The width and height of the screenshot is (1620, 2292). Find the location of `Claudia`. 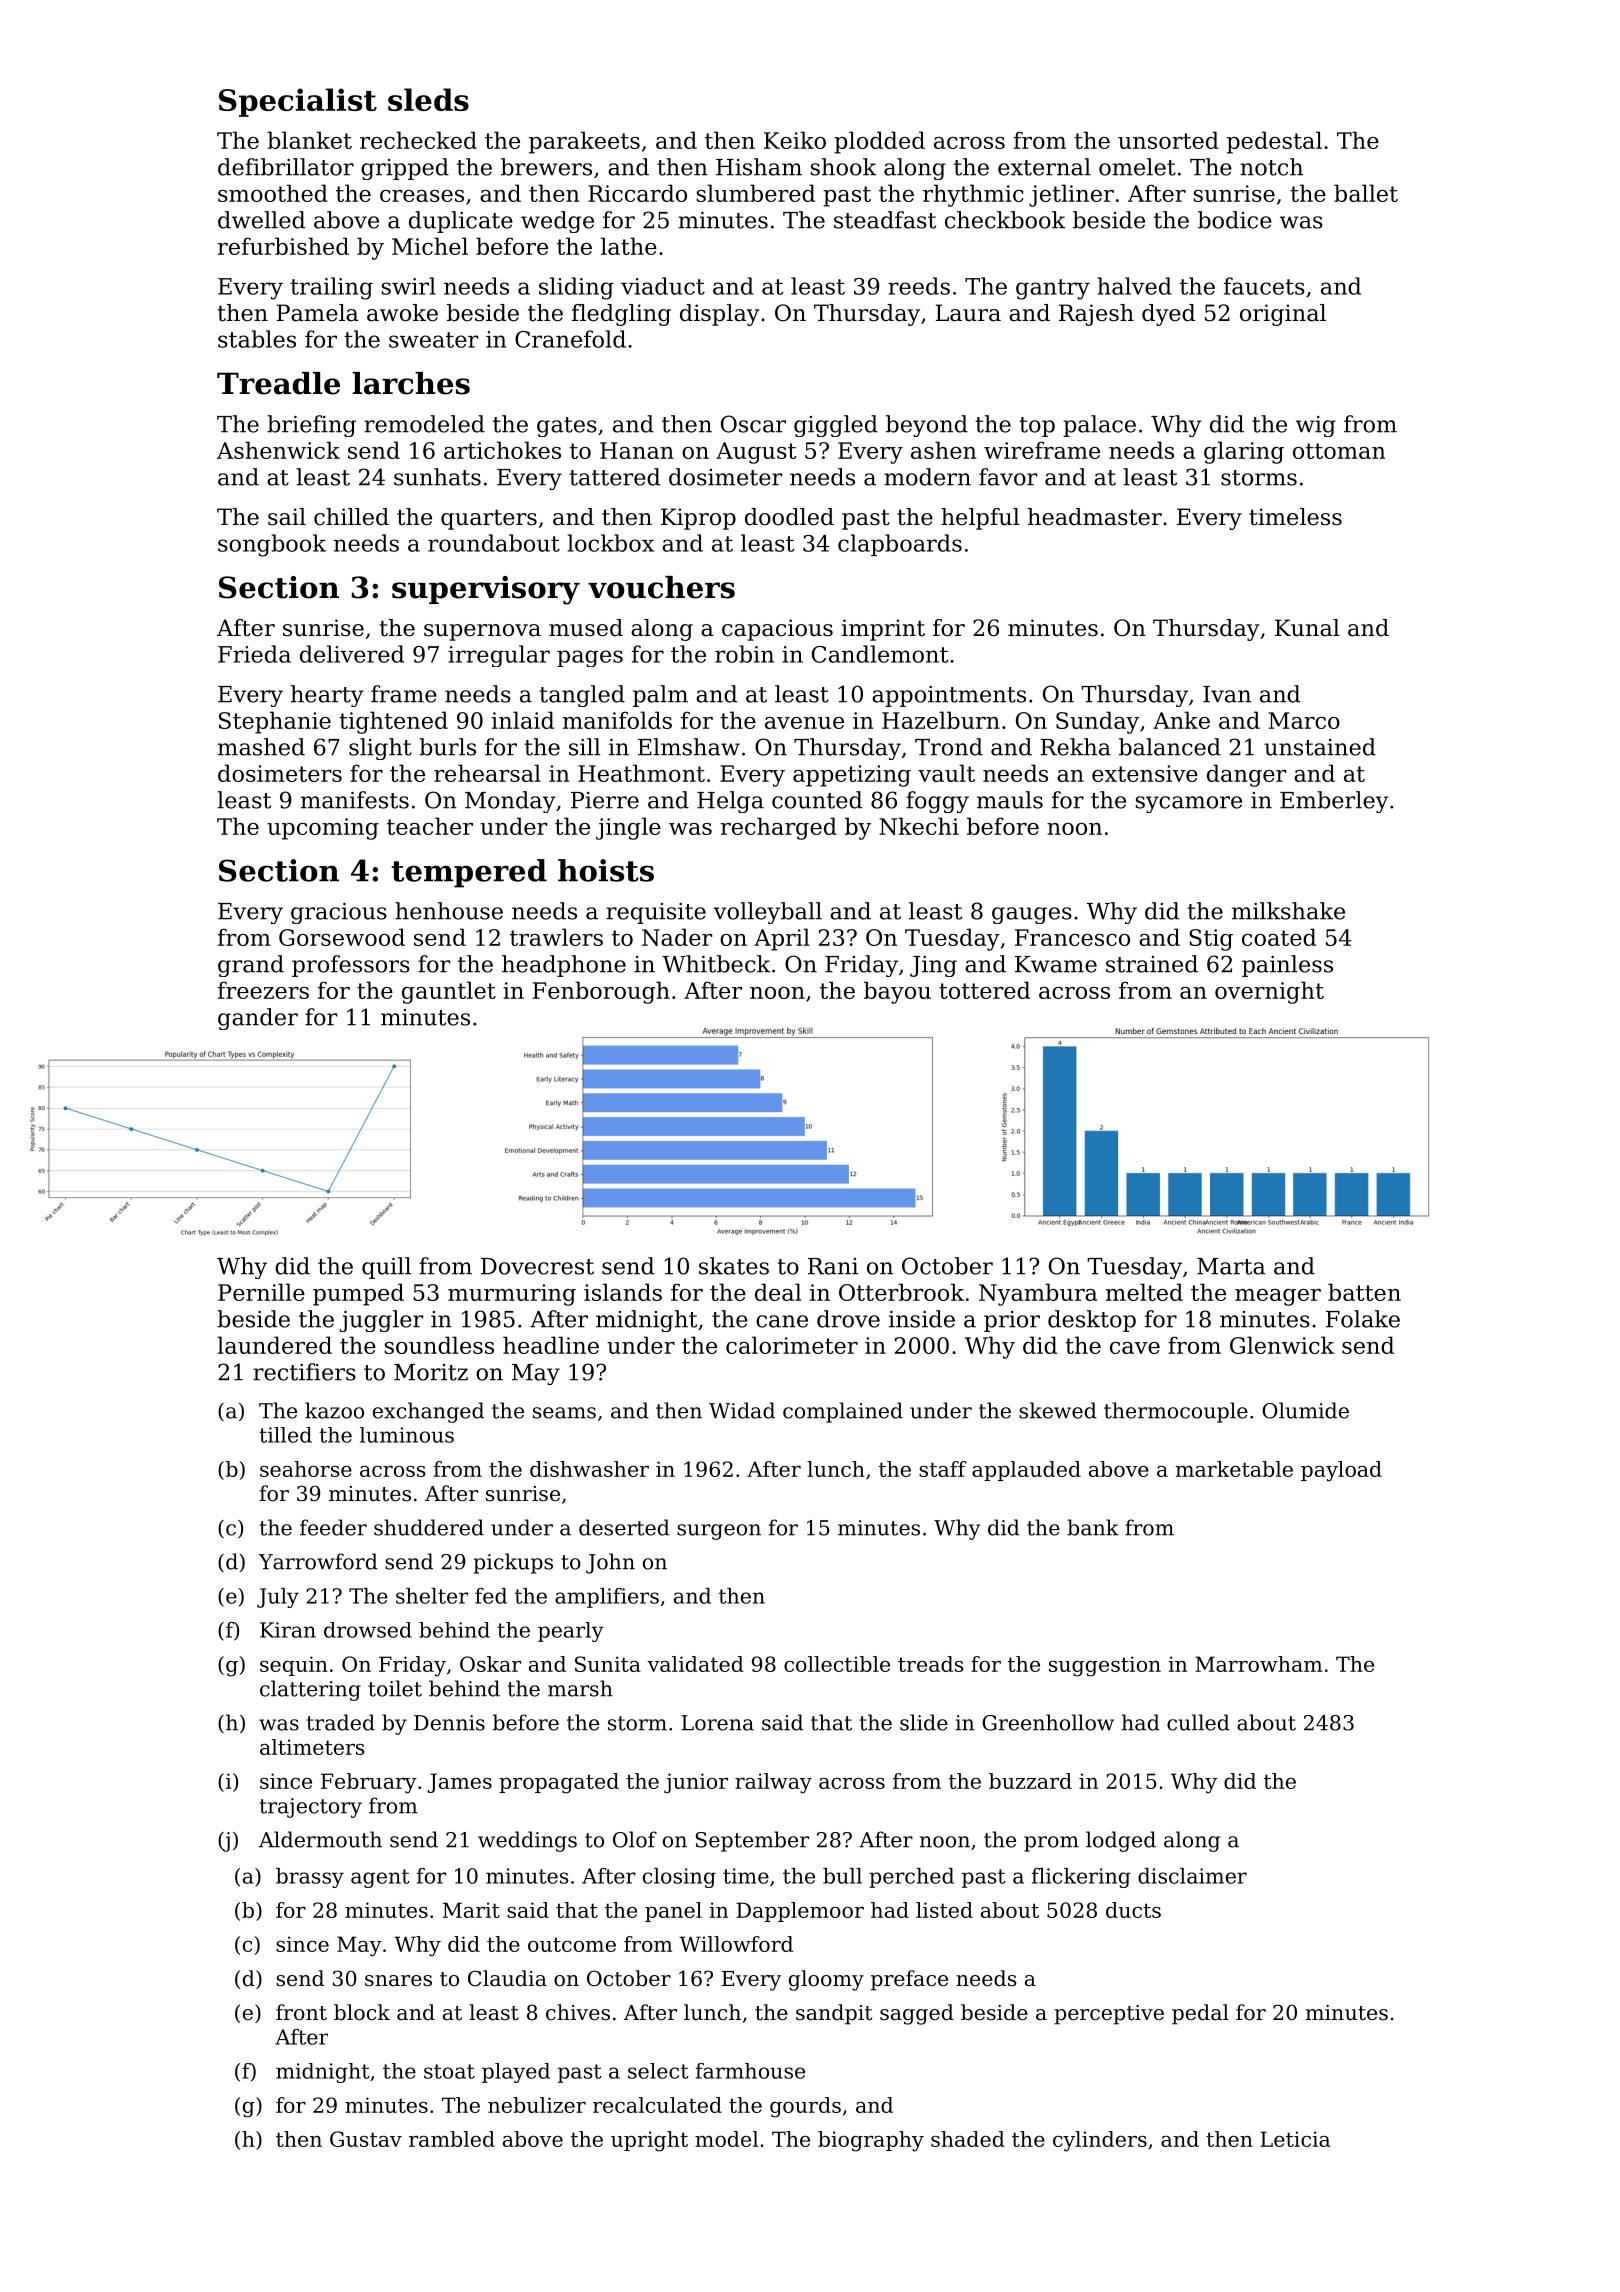

Claudia is located at coordinates (507, 1978).
